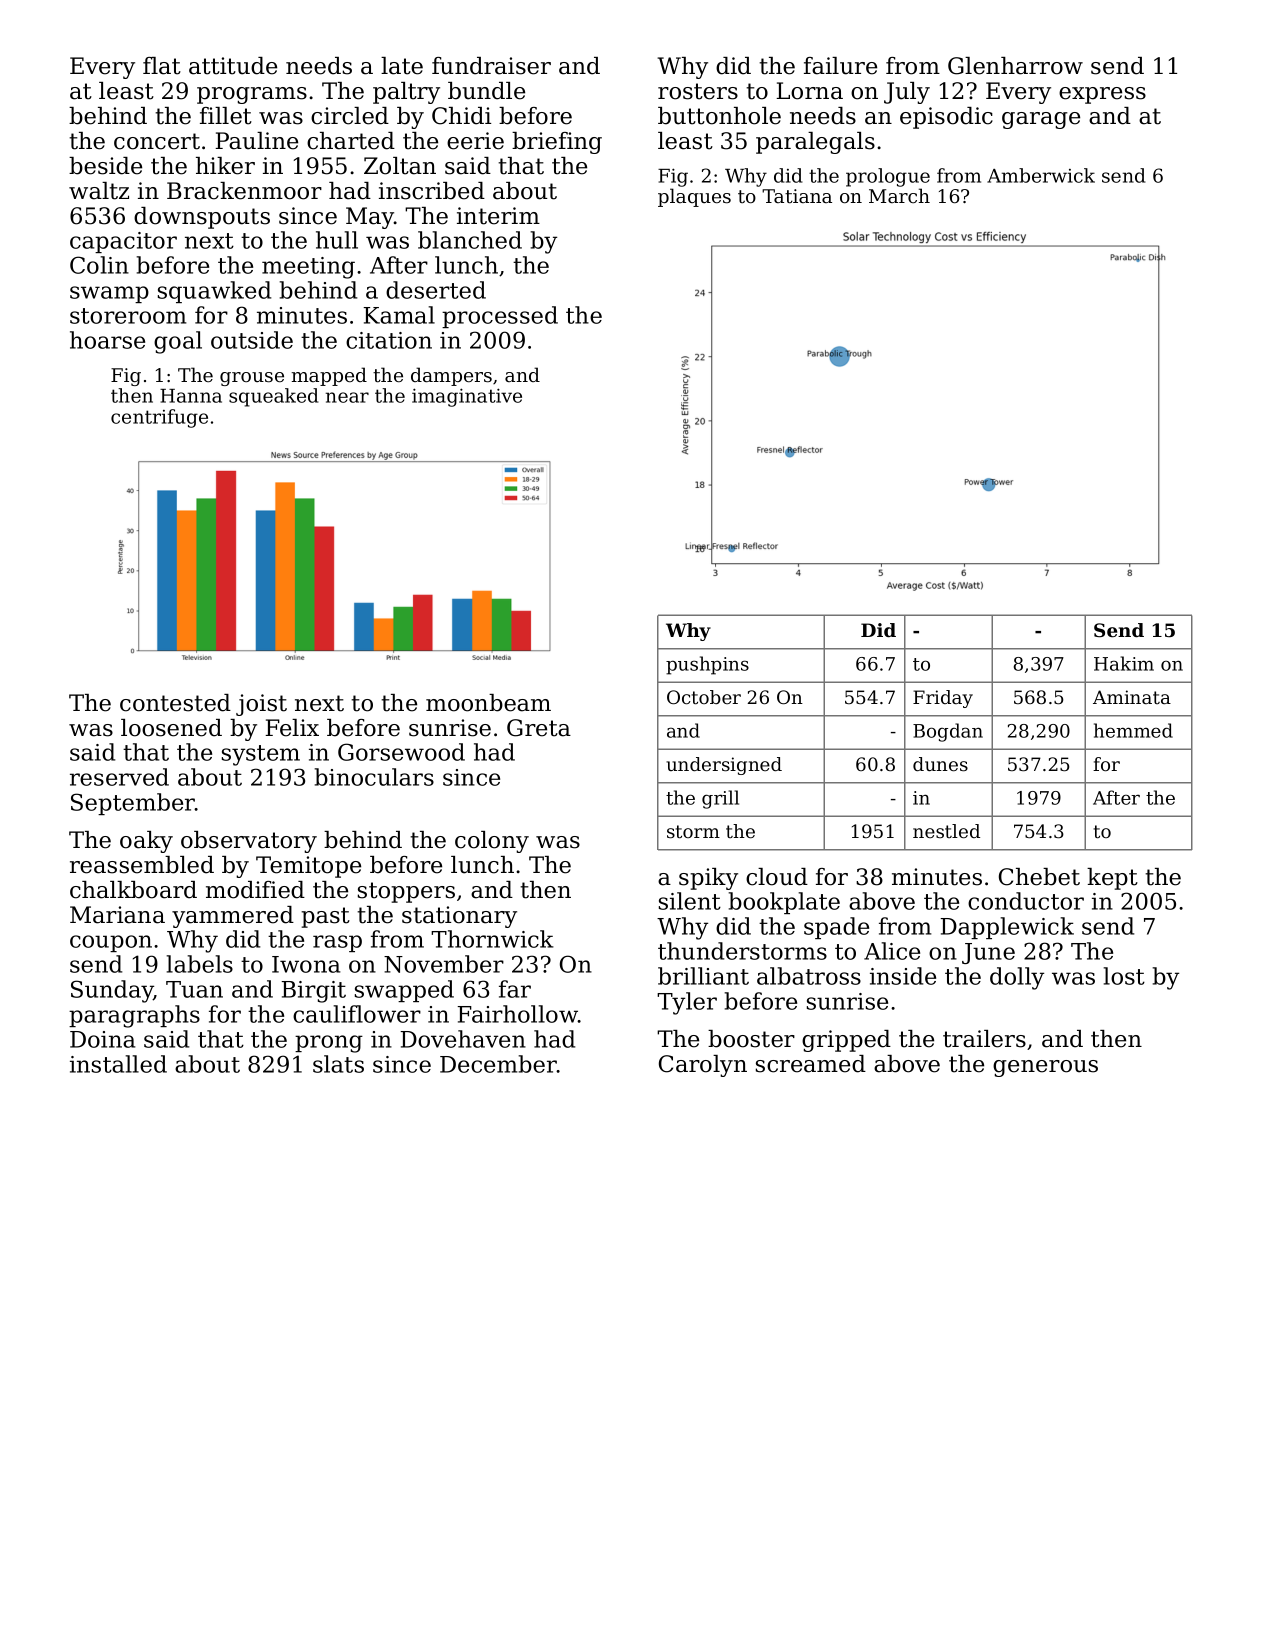  Describe the element at coordinates (99, 191) in the page. I see `waltz` at that location.
